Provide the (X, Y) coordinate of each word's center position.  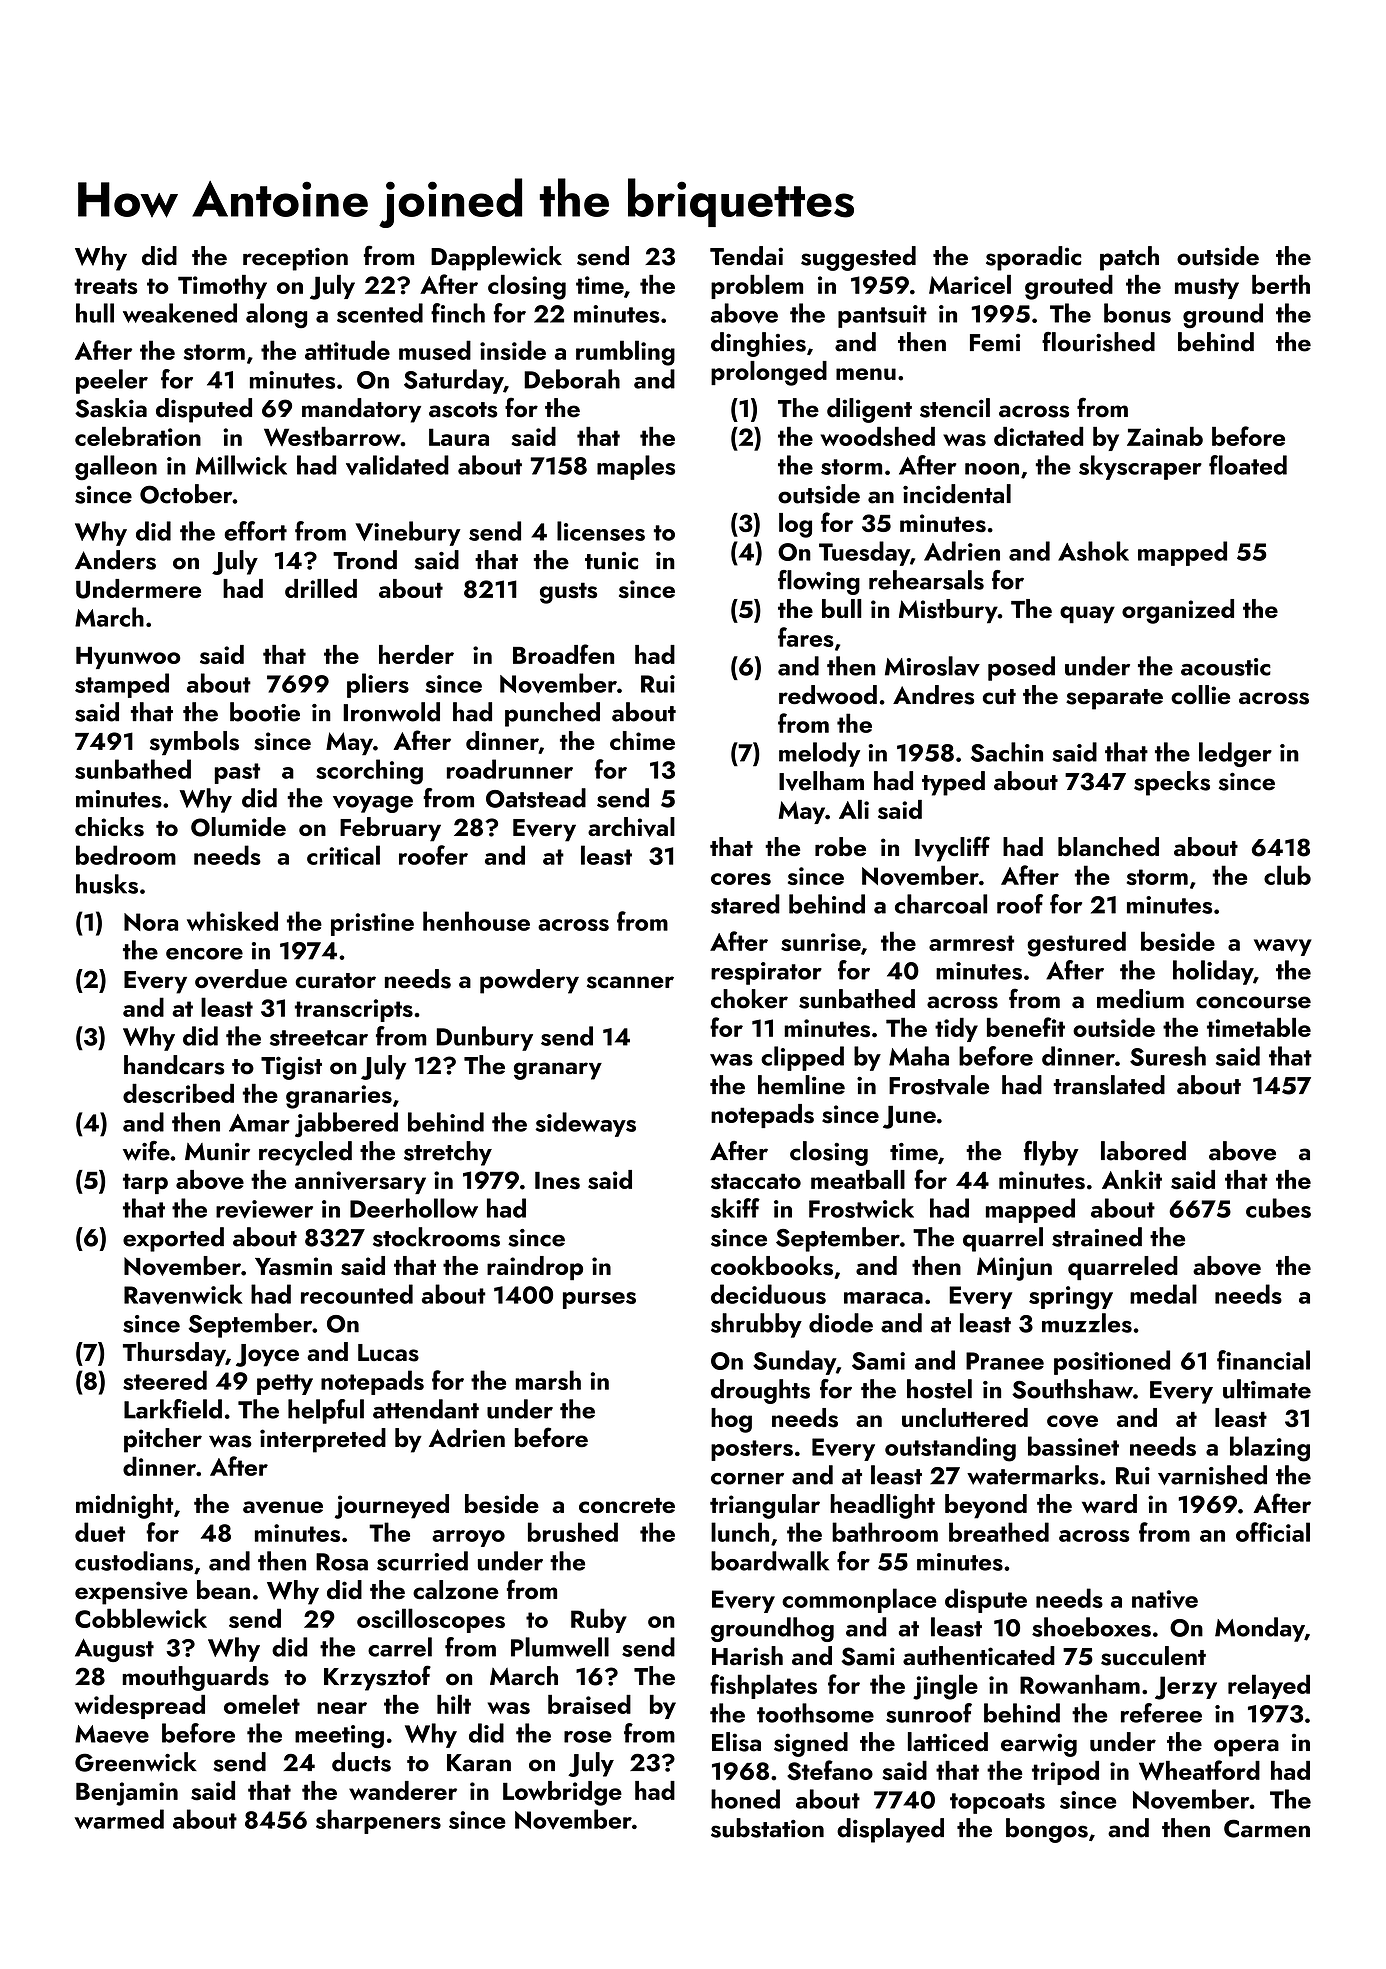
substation (767, 1828)
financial (1263, 1360)
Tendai (746, 256)
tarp (145, 1183)
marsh (548, 1380)
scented (380, 313)
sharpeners (378, 1821)
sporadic (1033, 258)
